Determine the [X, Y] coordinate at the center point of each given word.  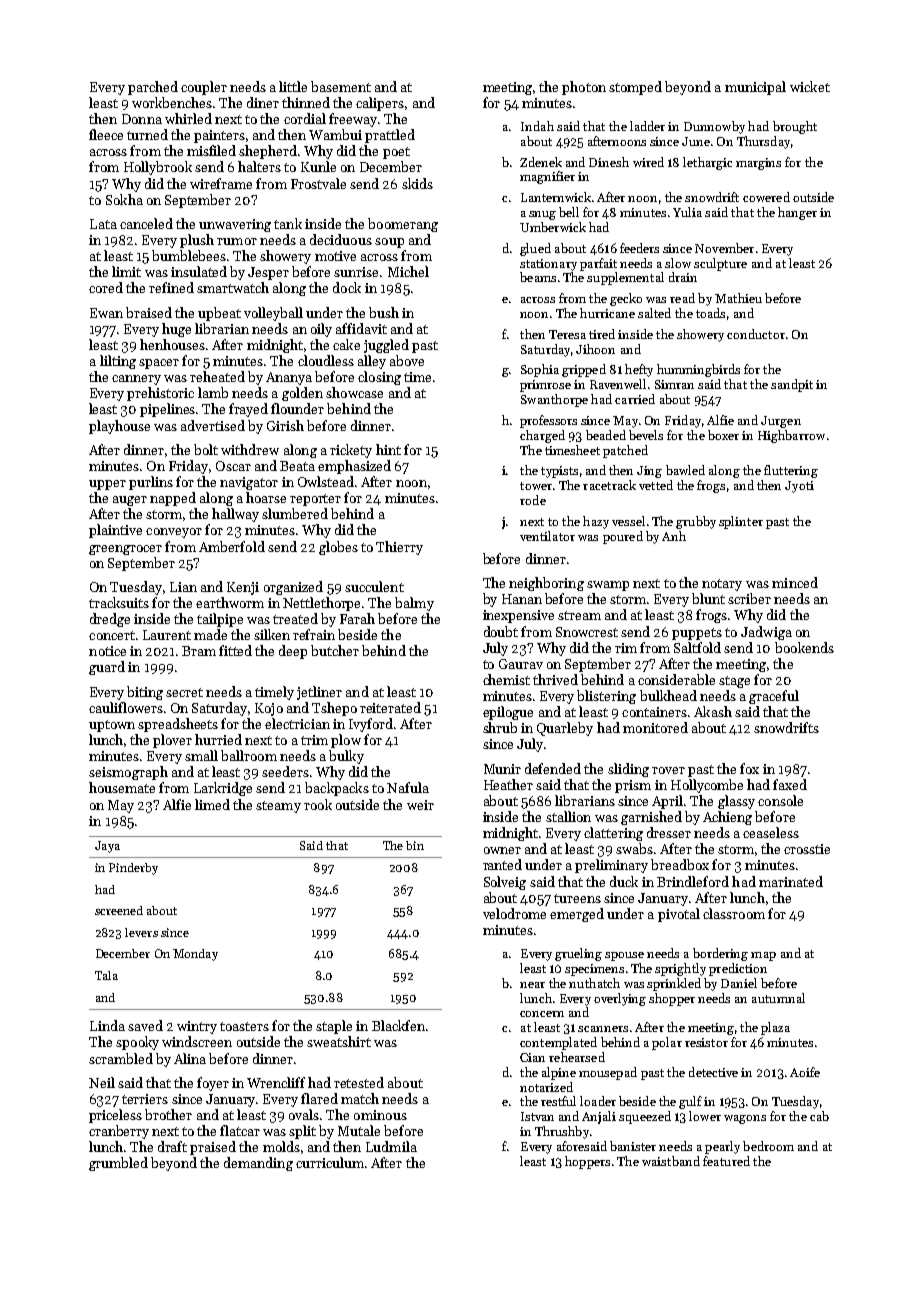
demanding [258, 1164]
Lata [103, 224]
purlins [151, 483]
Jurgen [781, 422]
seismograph [128, 773]
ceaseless [771, 832]
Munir [502, 769]
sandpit [792, 385]
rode [533, 500]
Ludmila [391, 1146]
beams [538, 277]
